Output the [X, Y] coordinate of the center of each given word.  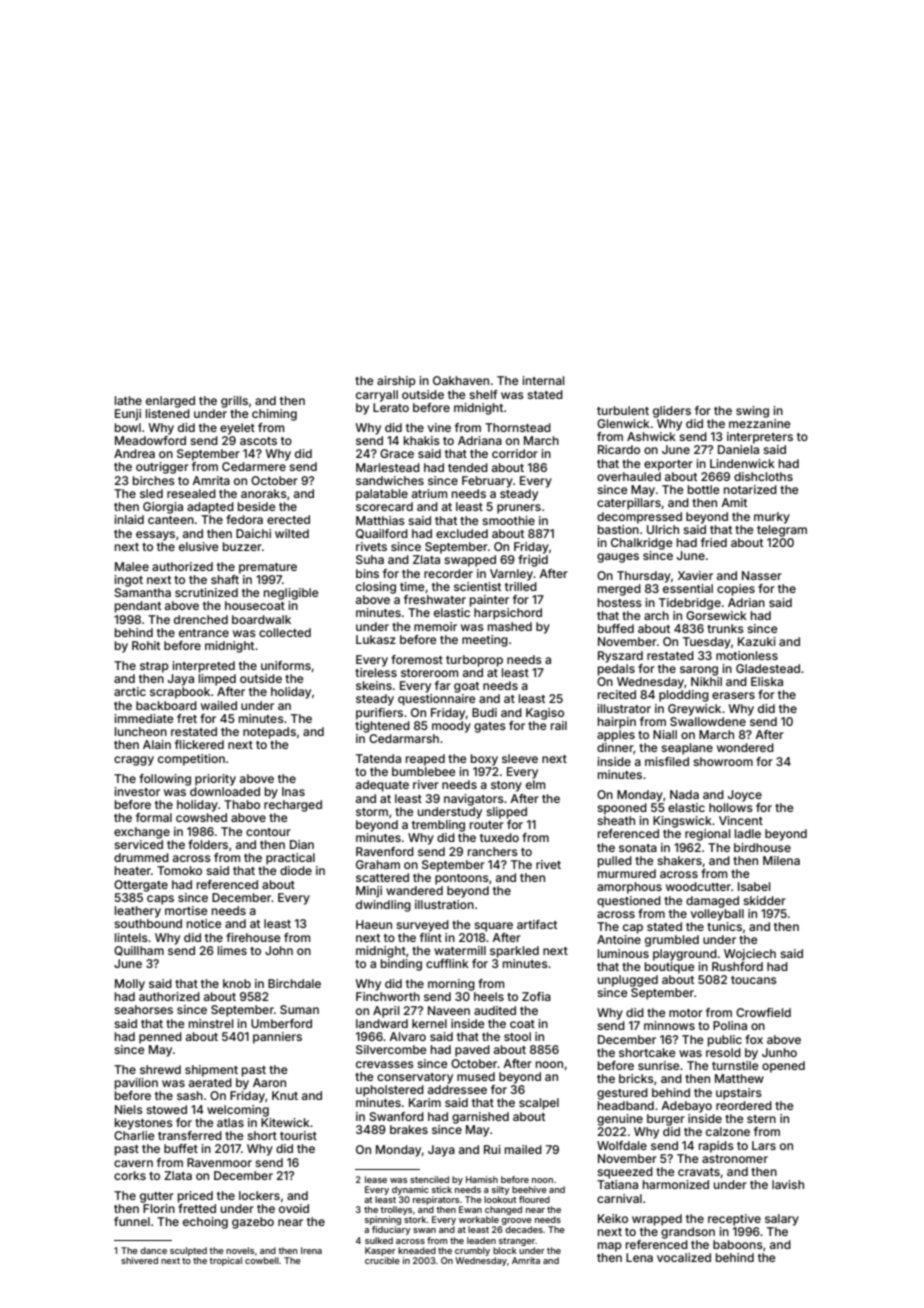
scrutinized [206, 592]
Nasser [762, 575]
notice [204, 923]
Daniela [738, 449]
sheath [616, 820]
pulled [615, 862]
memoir [435, 626]
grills [234, 402]
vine [439, 427]
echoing [205, 1223]
